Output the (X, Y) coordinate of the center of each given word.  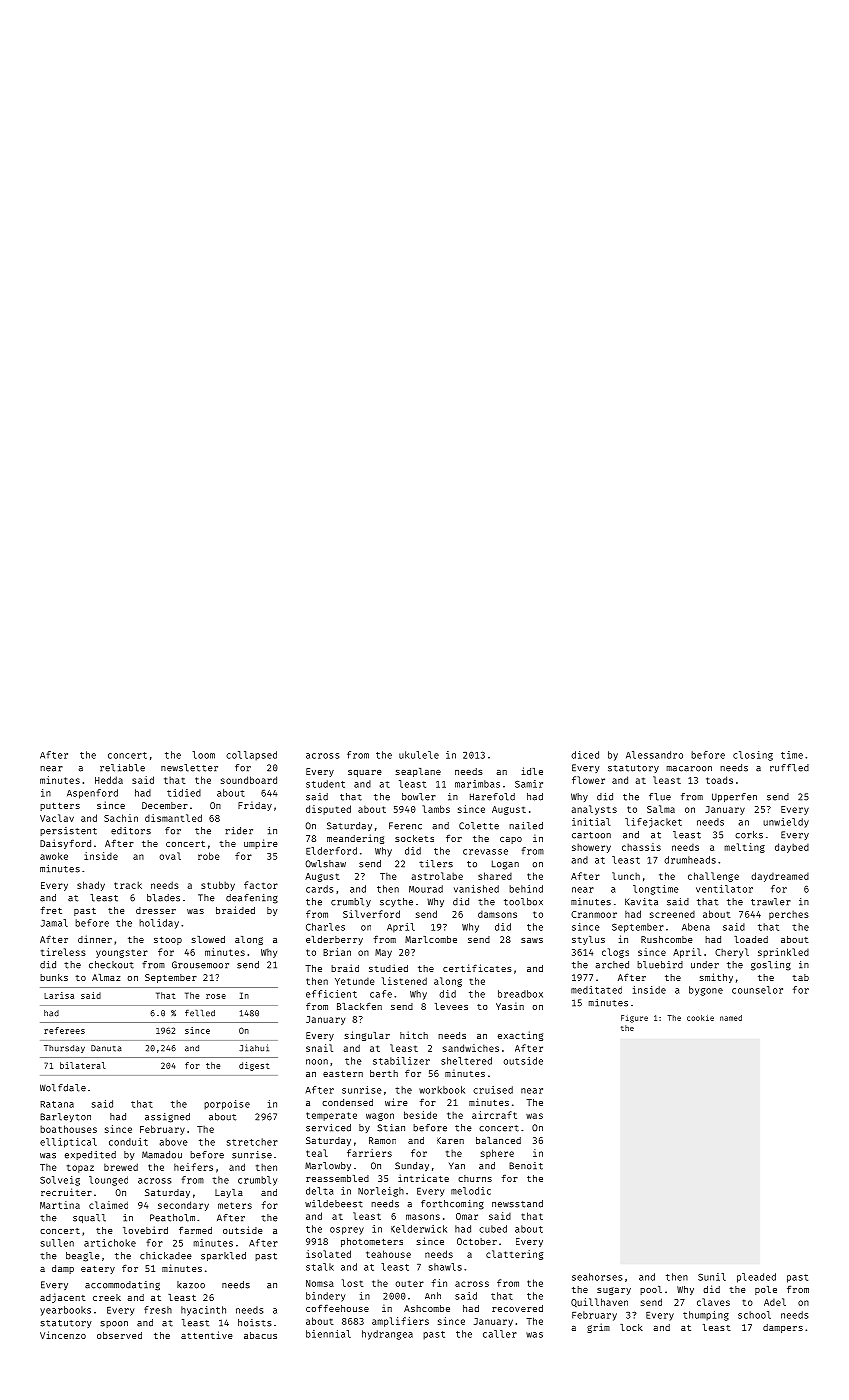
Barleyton (65, 1117)
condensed (347, 1102)
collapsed (251, 756)
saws (532, 940)
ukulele (419, 755)
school (754, 1315)
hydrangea (387, 1335)
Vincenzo (63, 1335)
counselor (757, 990)
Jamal (54, 923)
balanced (498, 1140)
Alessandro (654, 755)
